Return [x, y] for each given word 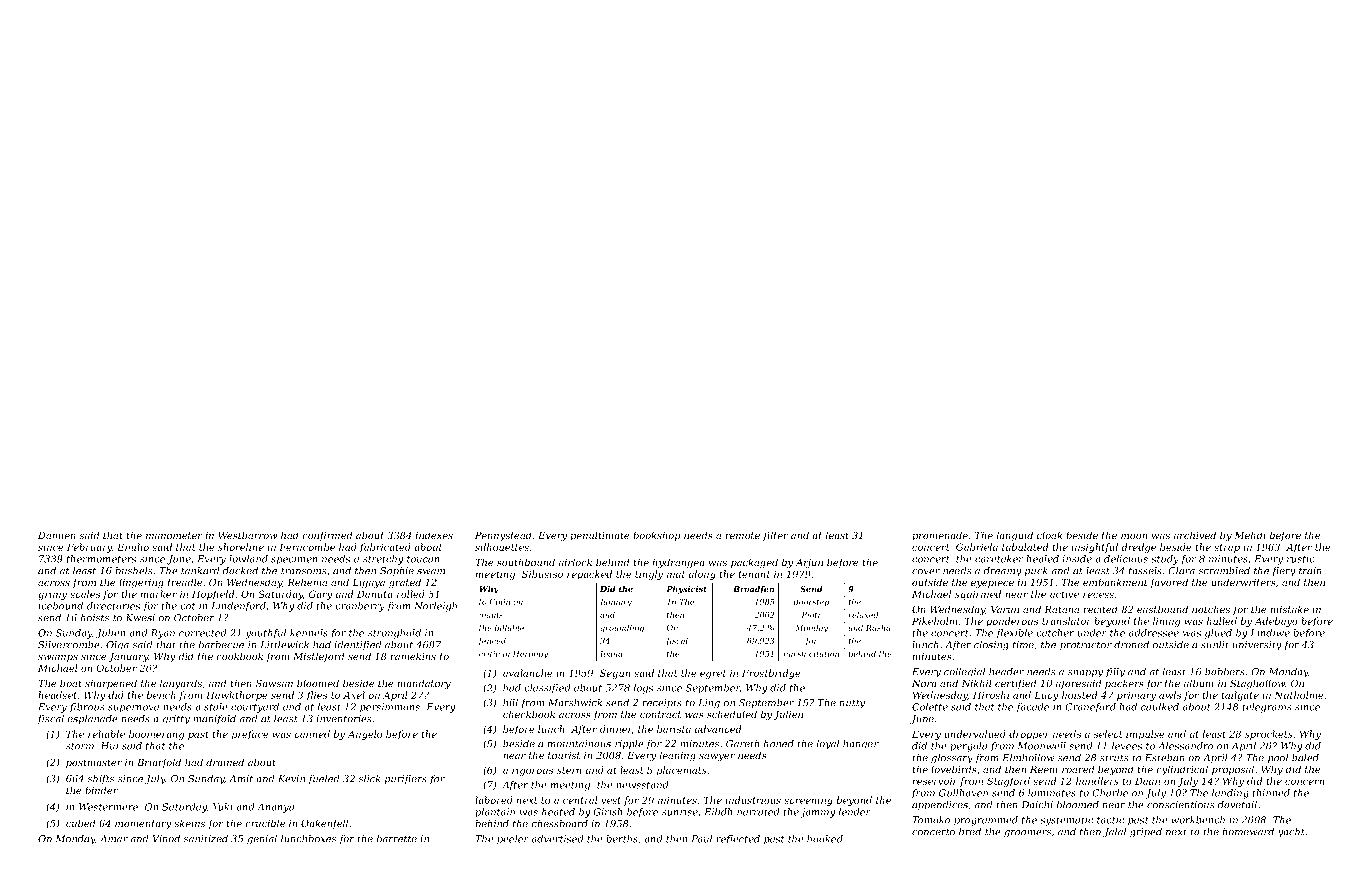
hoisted [1079, 695]
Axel [354, 695]
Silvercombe [69, 645]
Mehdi [1250, 535]
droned [1131, 645]
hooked [825, 839]
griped [1146, 833]
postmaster [94, 763]
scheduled [732, 714]
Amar [114, 839]
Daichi [1037, 805]
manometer [174, 535]
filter [775, 536]
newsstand [642, 785]
